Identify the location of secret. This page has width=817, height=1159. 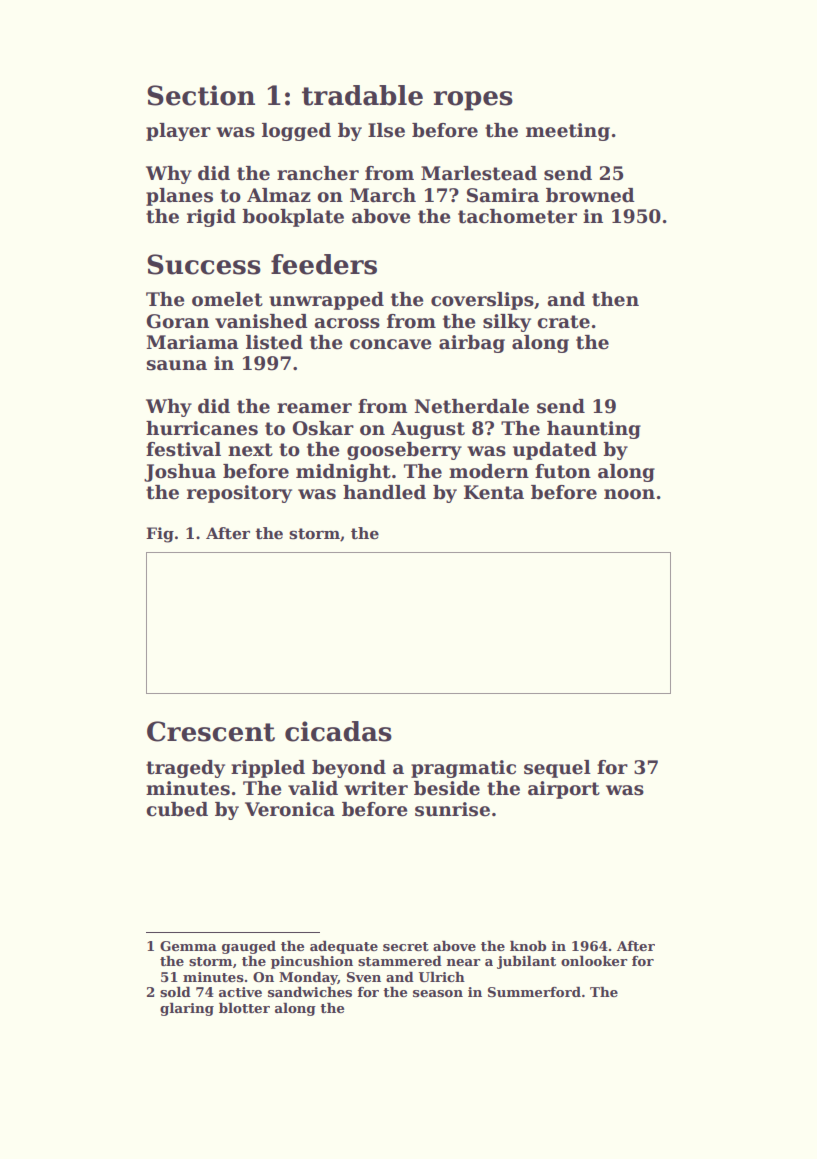
(406, 946).
